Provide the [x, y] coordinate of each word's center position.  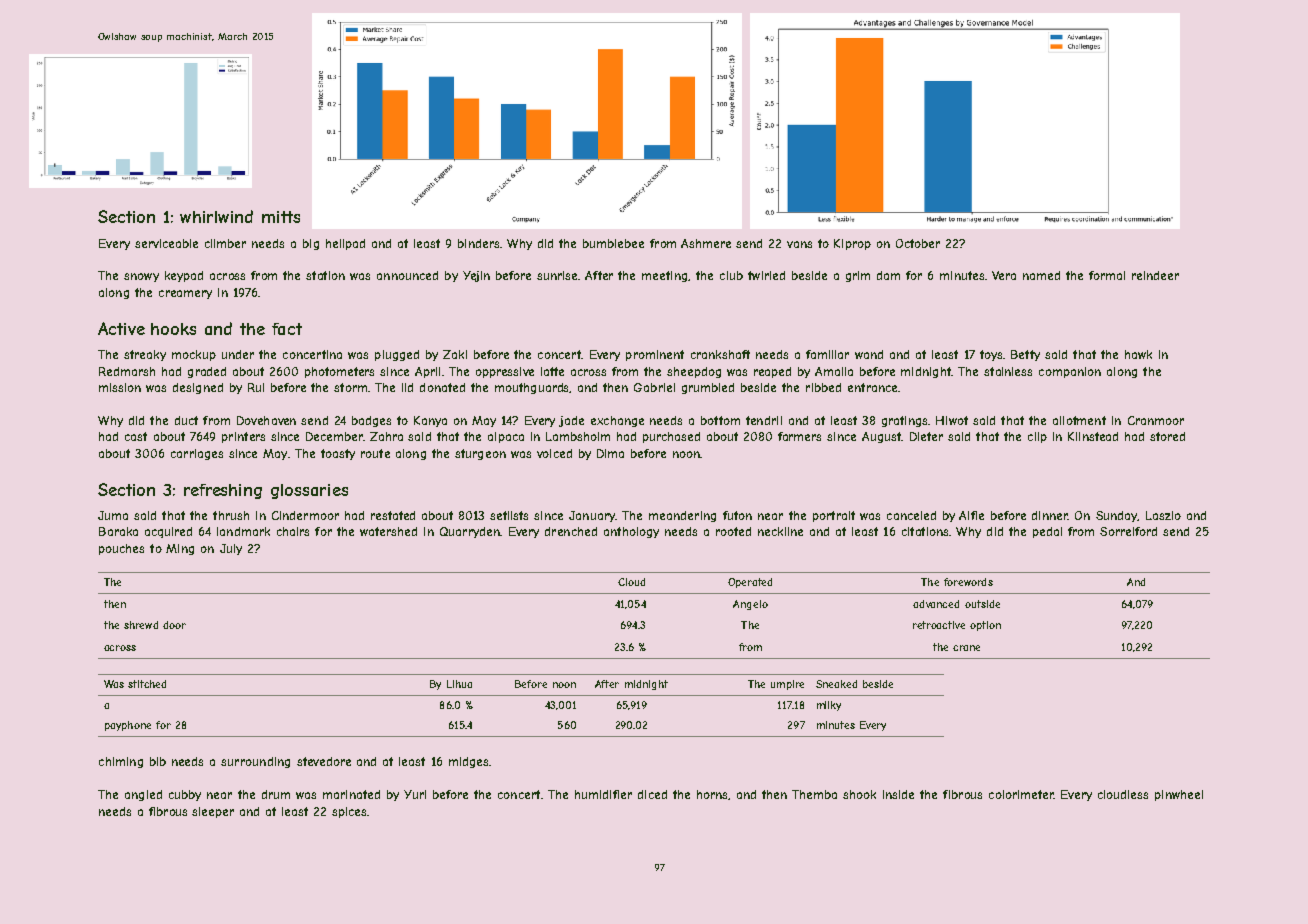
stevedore [324, 761]
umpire [787, 685]
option [985, 626]
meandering [682, 516]
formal [1107, 275]
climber [225, 243]
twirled [766, 275]
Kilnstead [1093, 436]
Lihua [459, 684]
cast [136, 436]
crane [966, 648]
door [174, 625]
